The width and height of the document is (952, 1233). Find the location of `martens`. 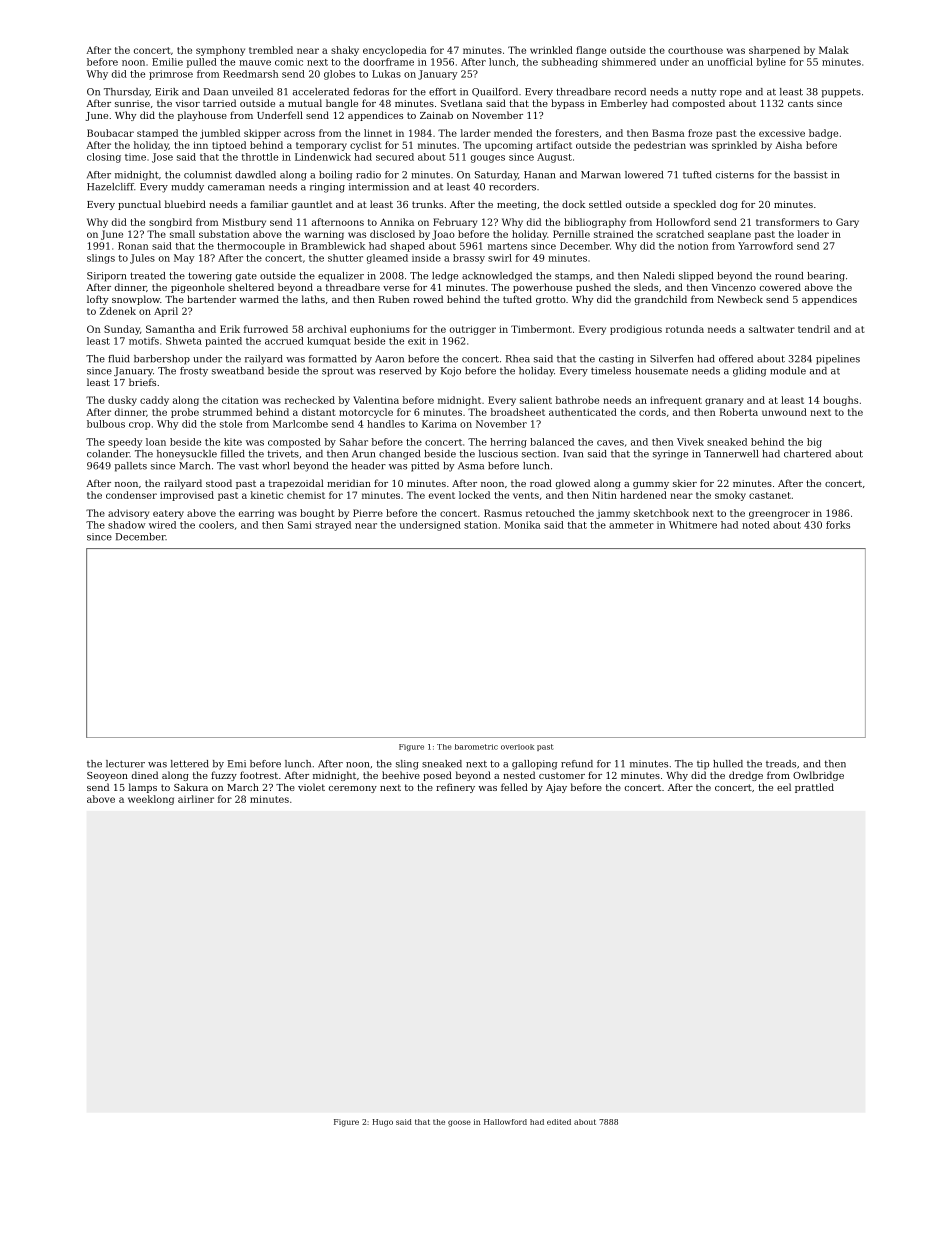

martens is located at coordinates (507, 246).
